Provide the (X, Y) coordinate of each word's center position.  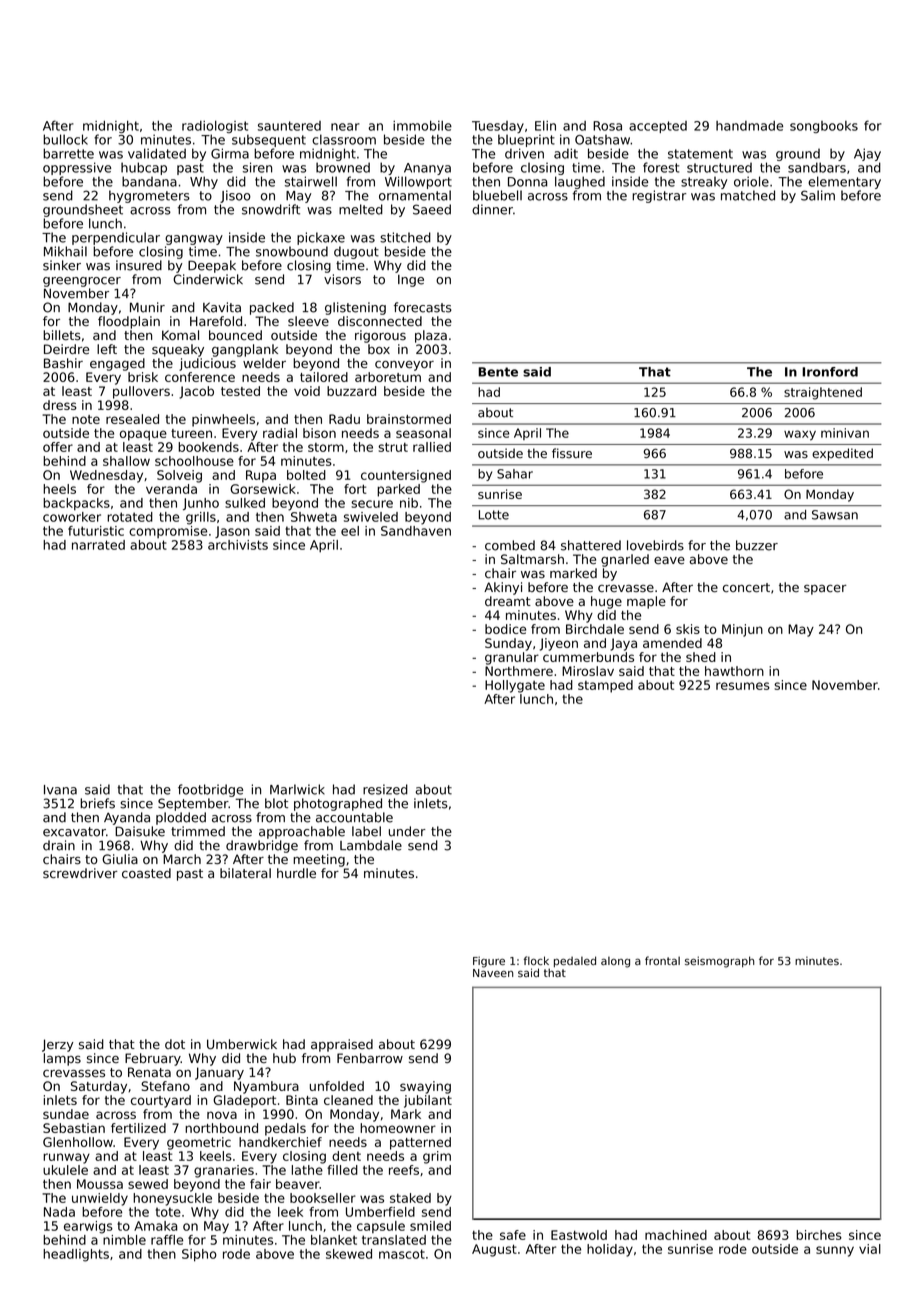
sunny (835, 1251)
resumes (743, 686)
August (494, 1250)
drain (59, 845)
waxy (800, 435)
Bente (498, 372)
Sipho (199, 1255)
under (407, 831)
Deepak (212, 266)
